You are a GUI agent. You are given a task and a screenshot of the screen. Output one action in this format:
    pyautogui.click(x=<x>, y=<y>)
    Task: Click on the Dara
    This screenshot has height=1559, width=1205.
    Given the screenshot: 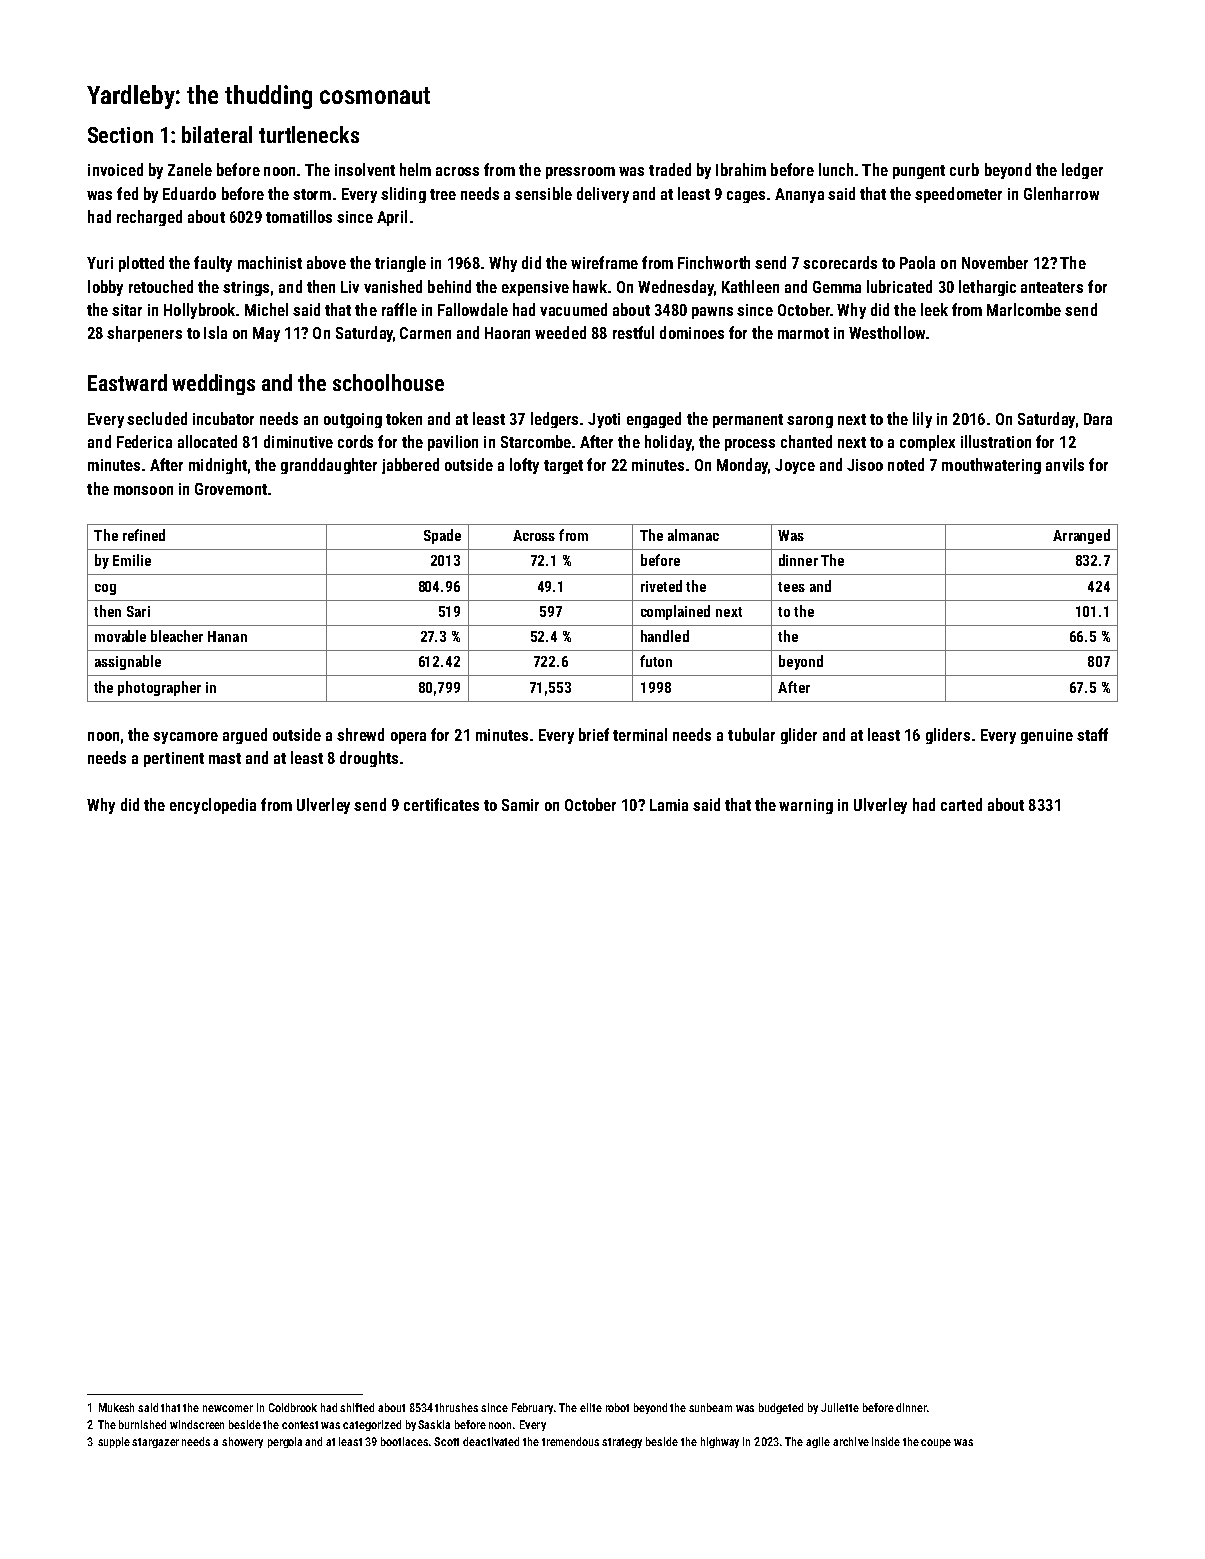 What is the action you would take?
    pyautogui.click(x=1098, y=419)
